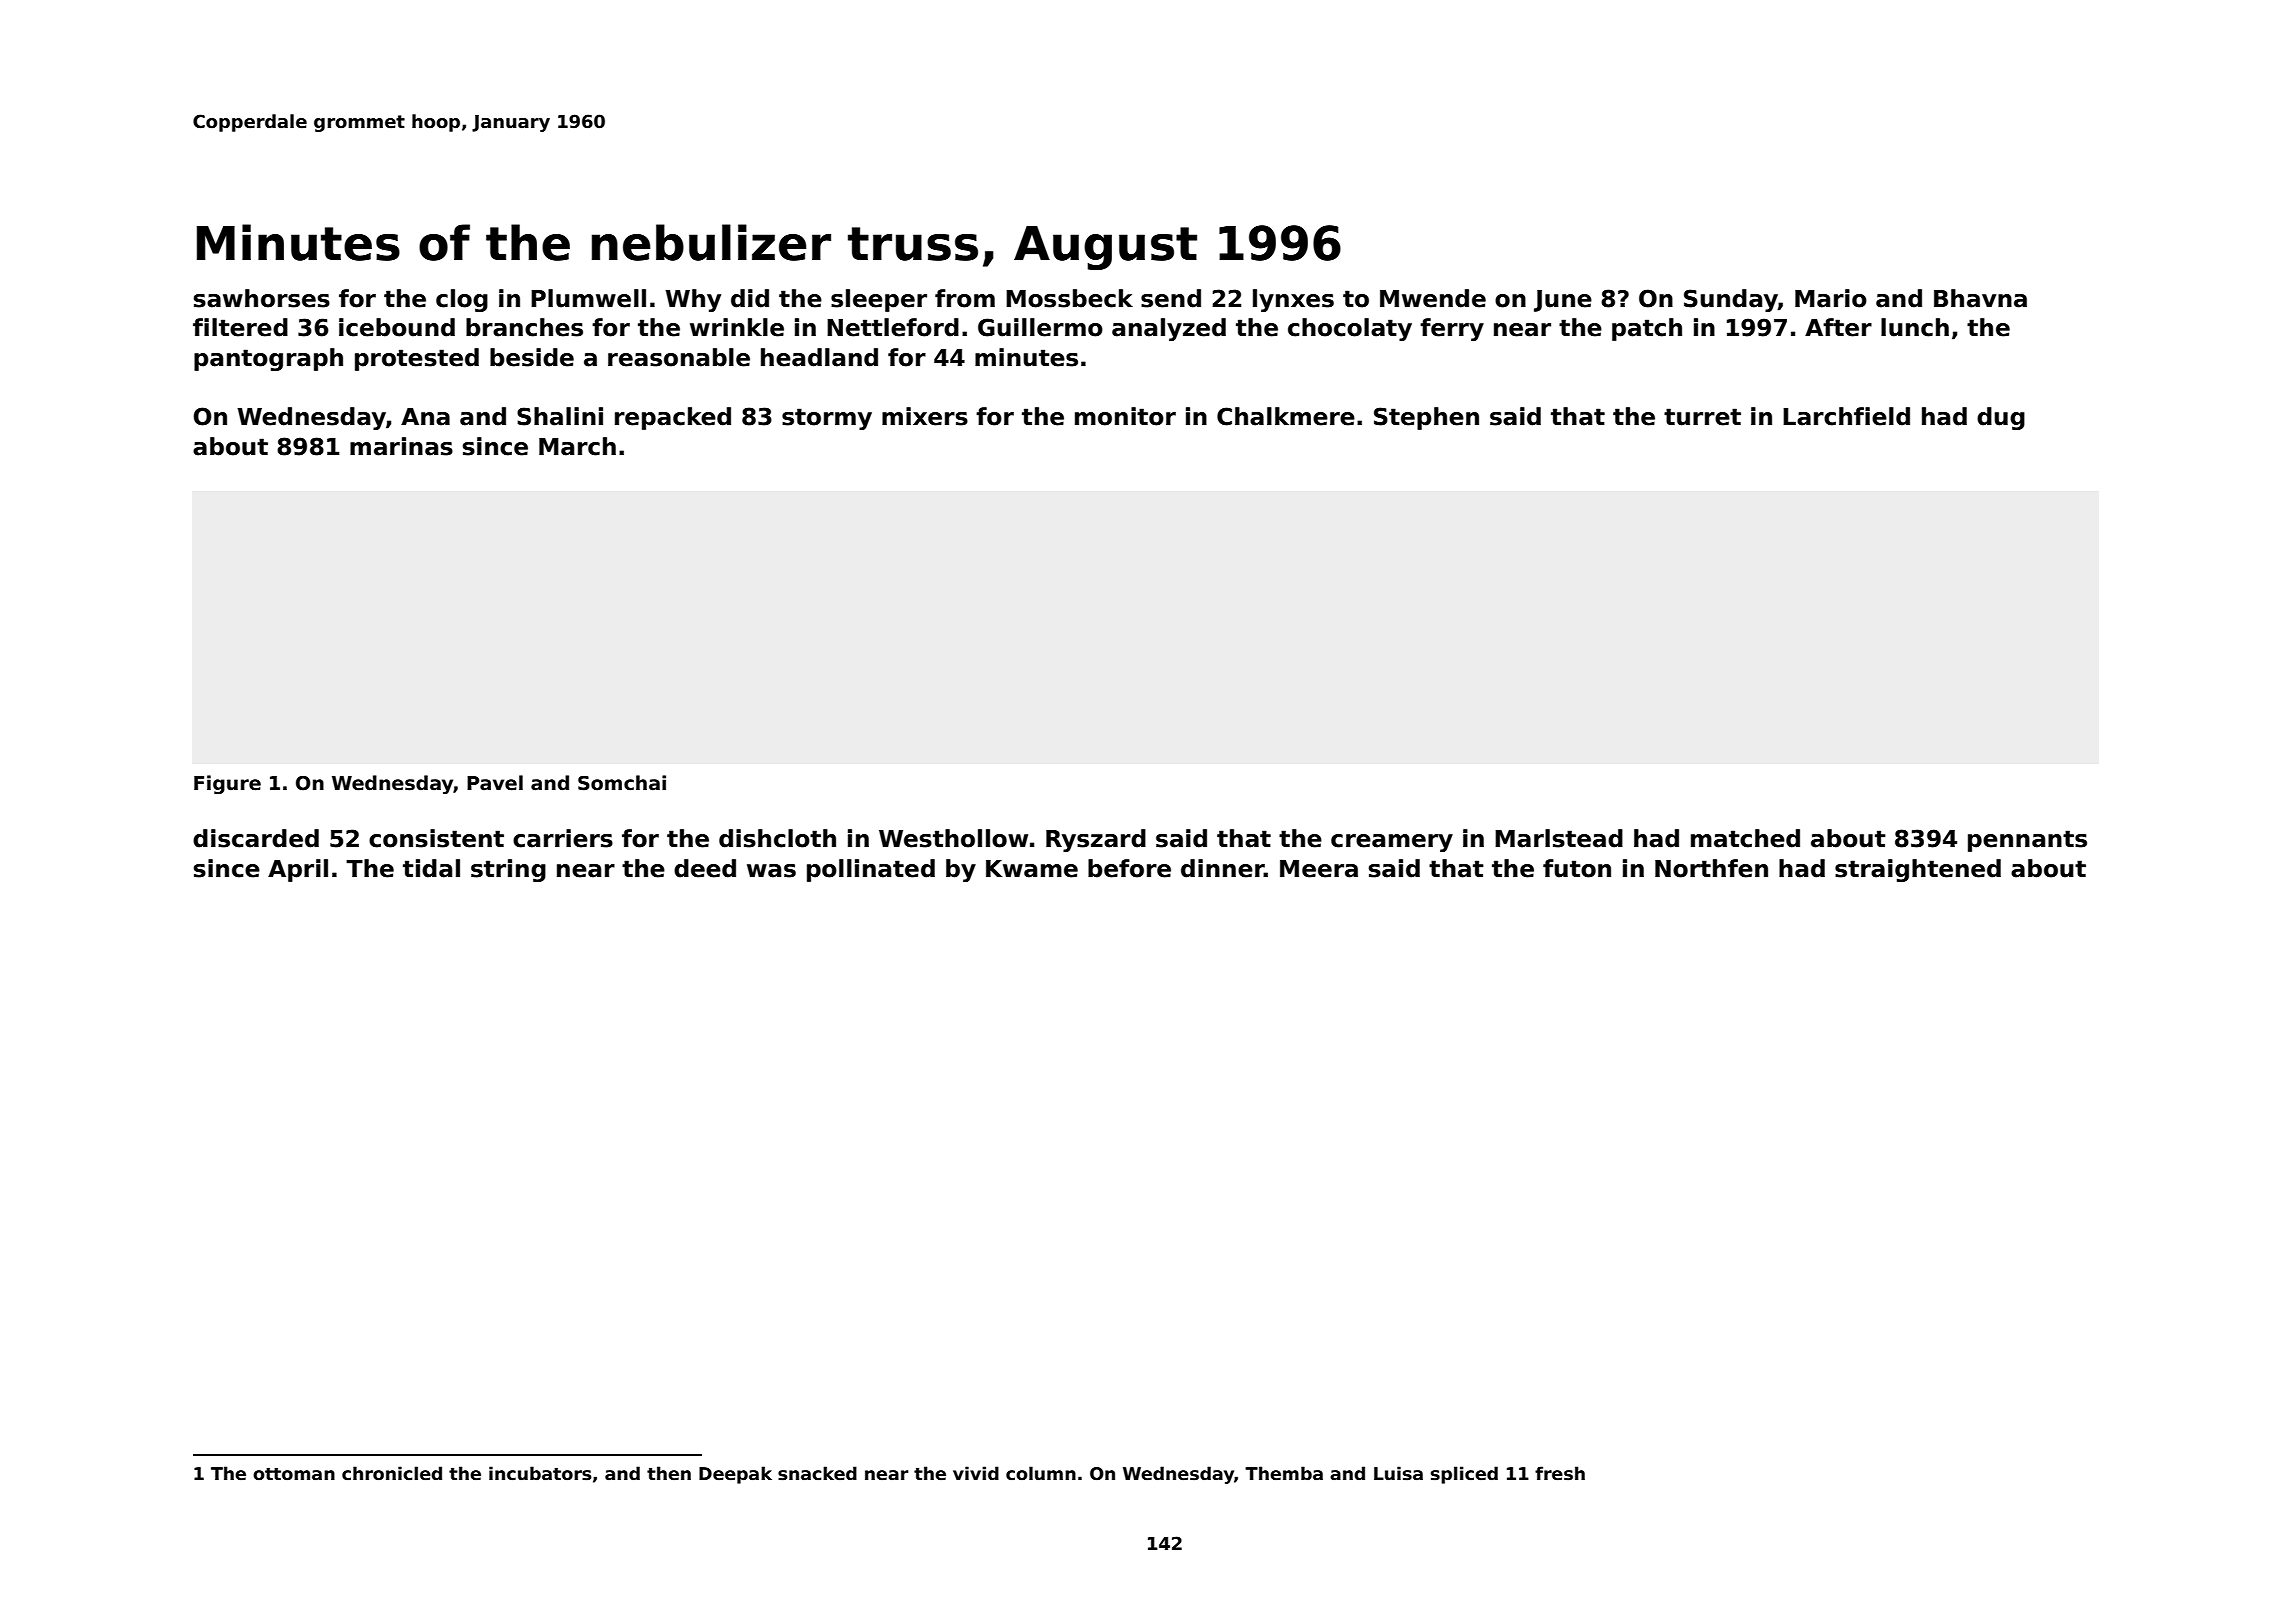 This image has height=1620, width=2292. What do you see at coordinates (1702, 417) in the image?
I see `turret` at bounding box center [1702, 417].
